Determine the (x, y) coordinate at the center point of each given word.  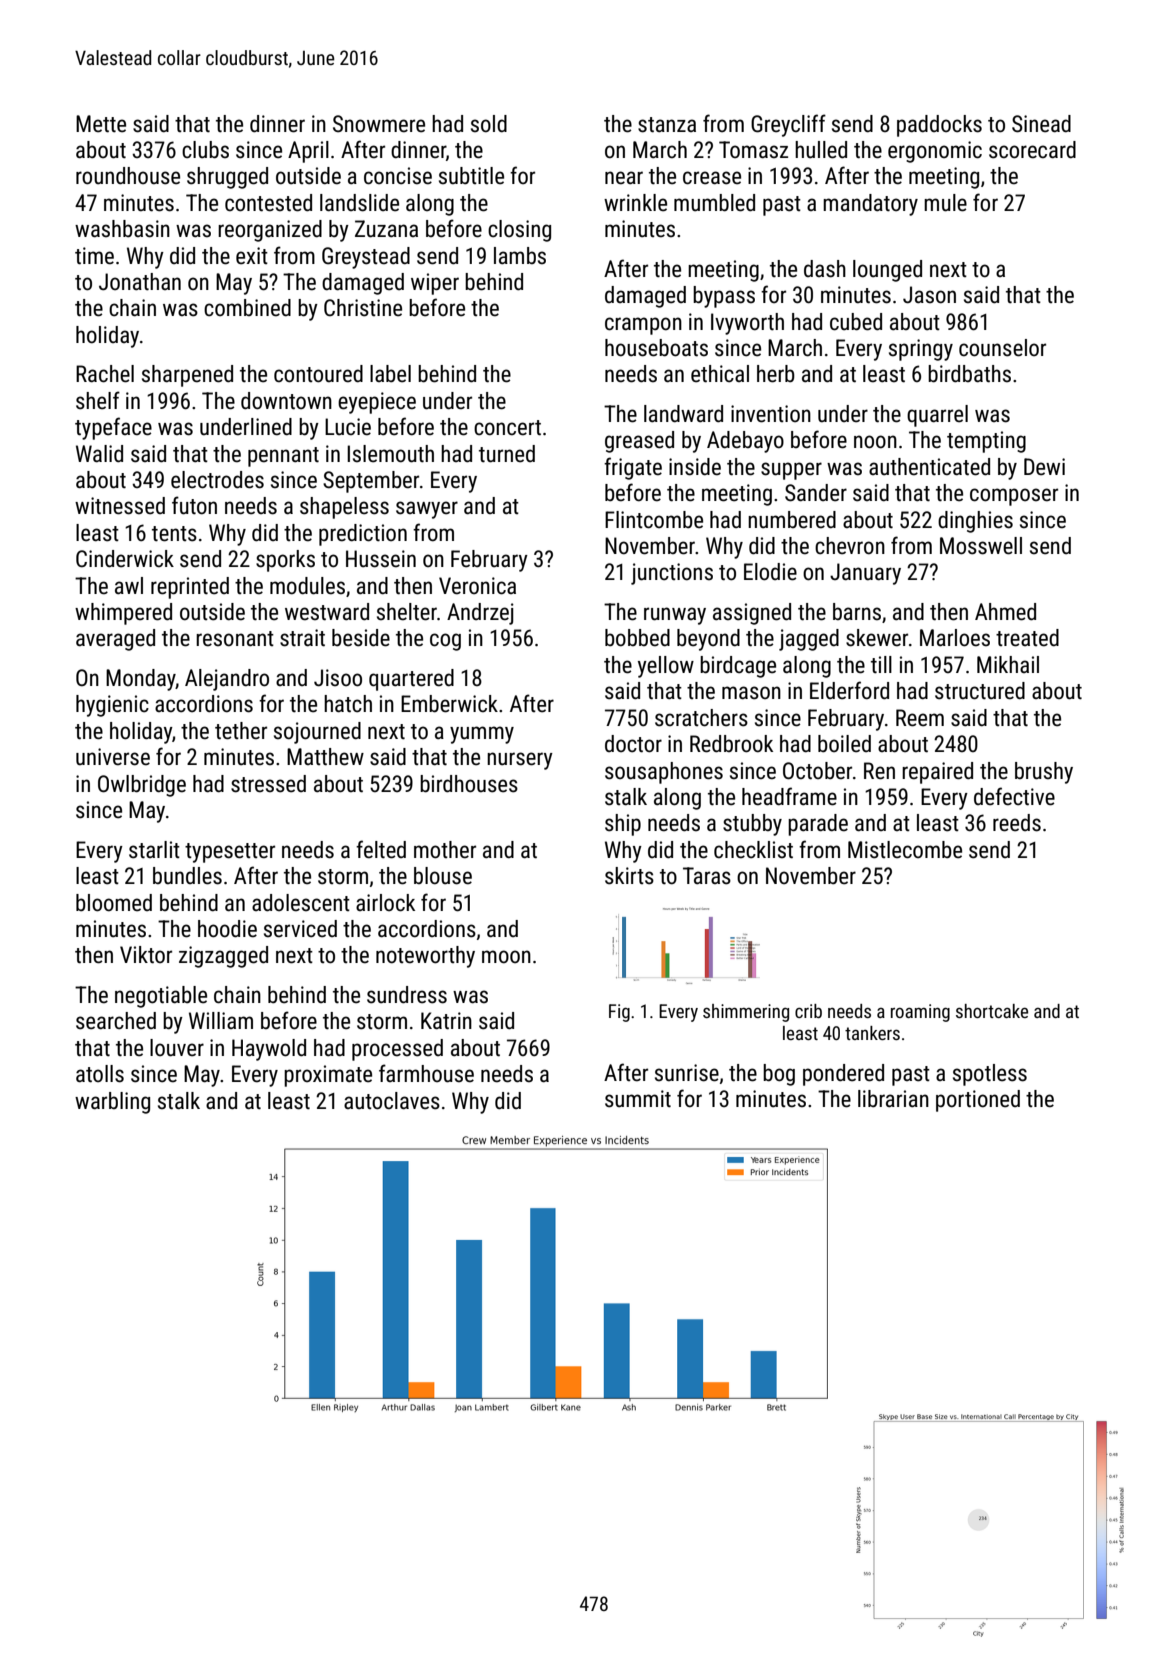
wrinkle (635, 203)
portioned (978, 1101)
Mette (101, 124)
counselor (1002, 348)
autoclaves (392, 1101)
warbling (112, 1103)
